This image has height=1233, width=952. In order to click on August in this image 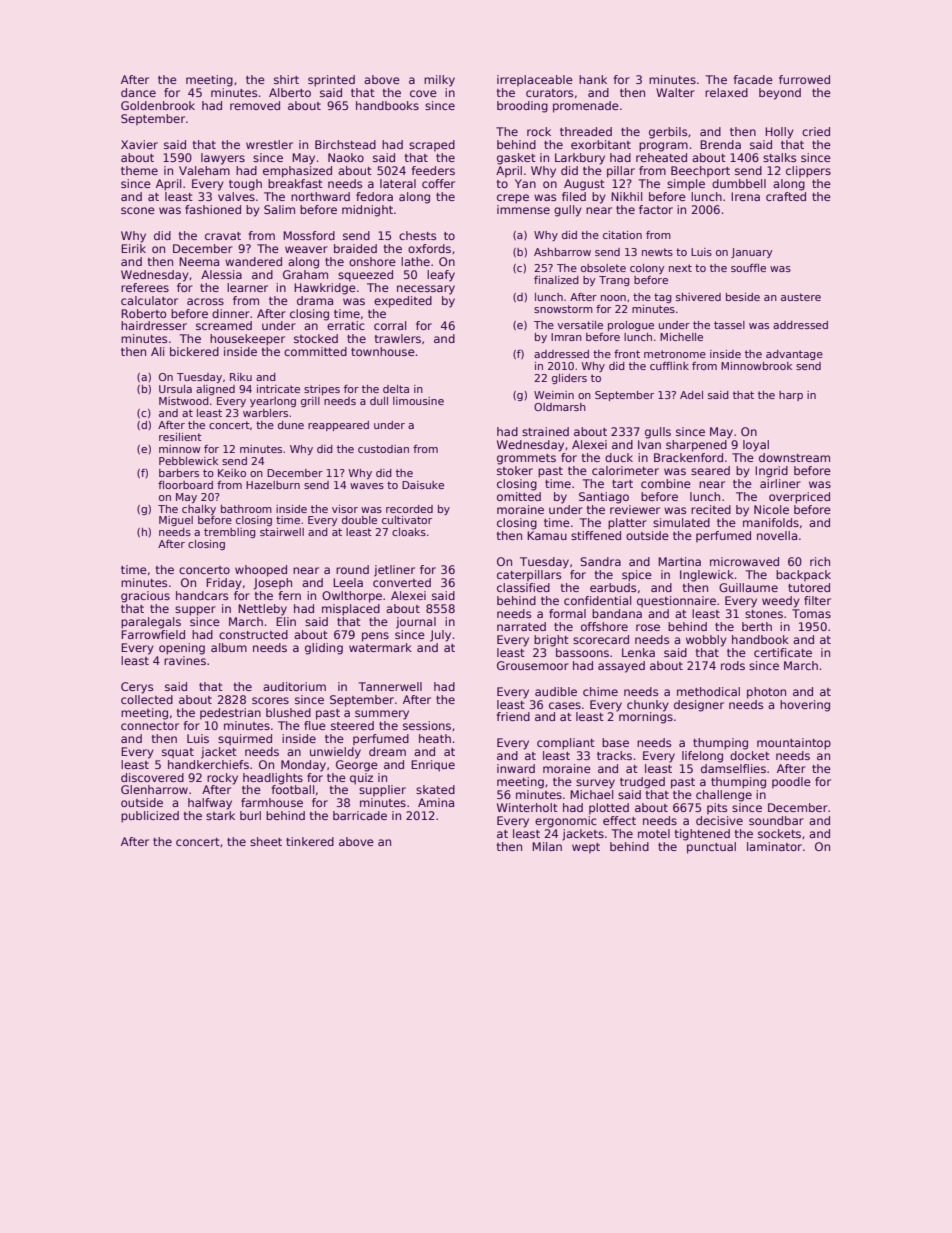, I will do `click(584, 185)`.
